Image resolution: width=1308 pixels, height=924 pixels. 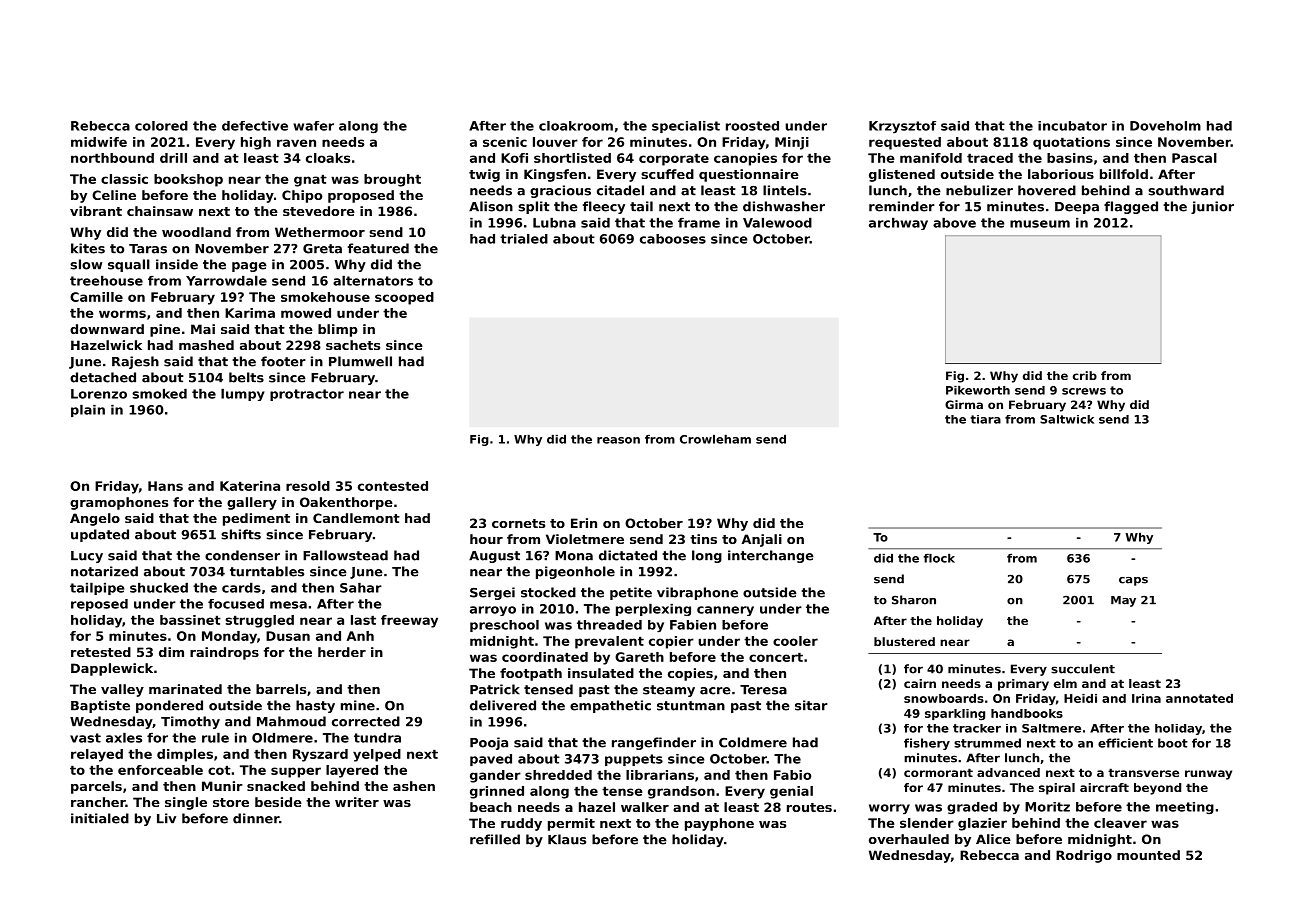 What do you see at coordinates (604, 207) in the screenshot?
I see `fleecy` at bounding box center [604, 207].
